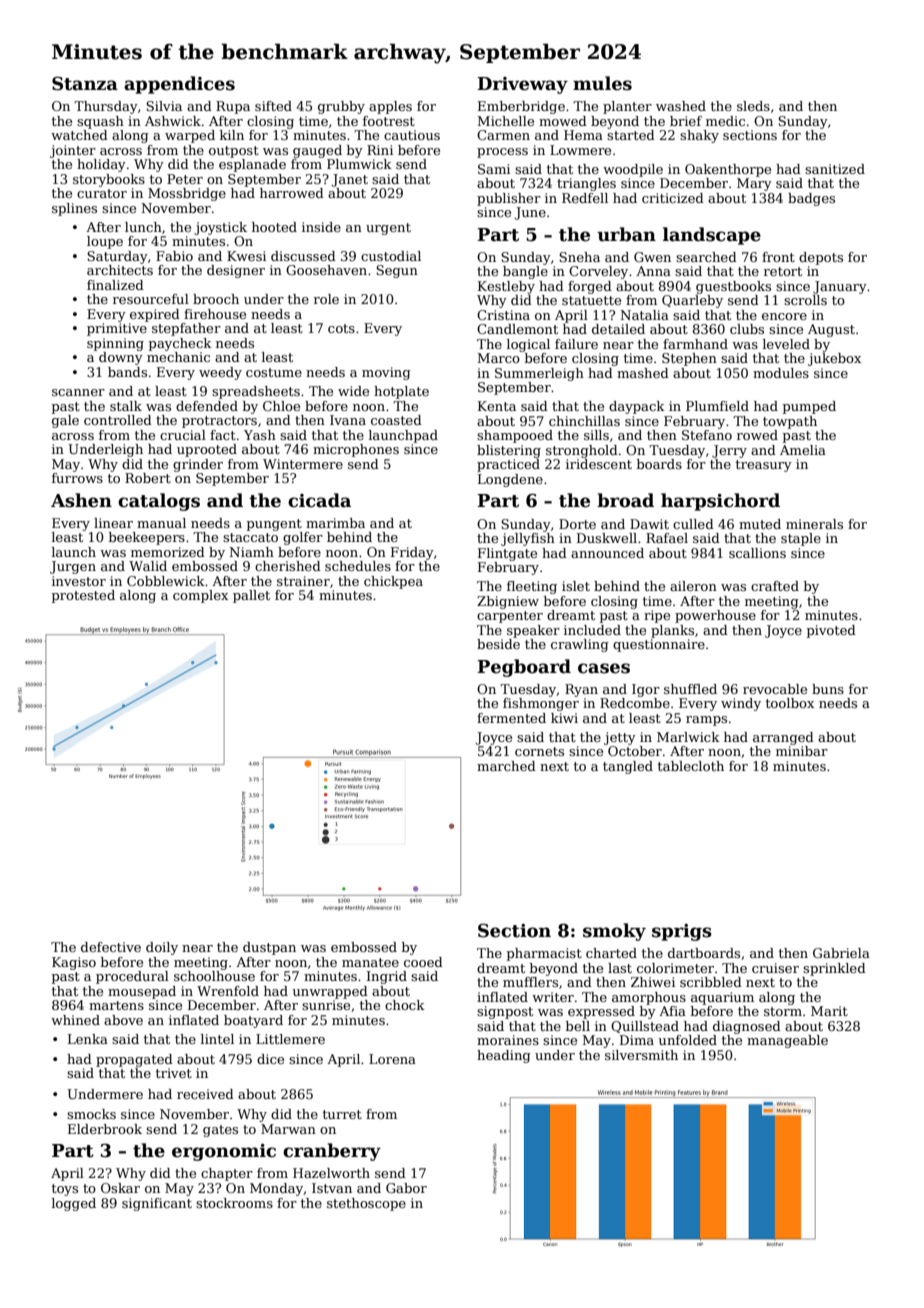  What do you see at coordinates (366, 1204) in the image?
I see `stethoscope` at bounding box center [366, 1204].
